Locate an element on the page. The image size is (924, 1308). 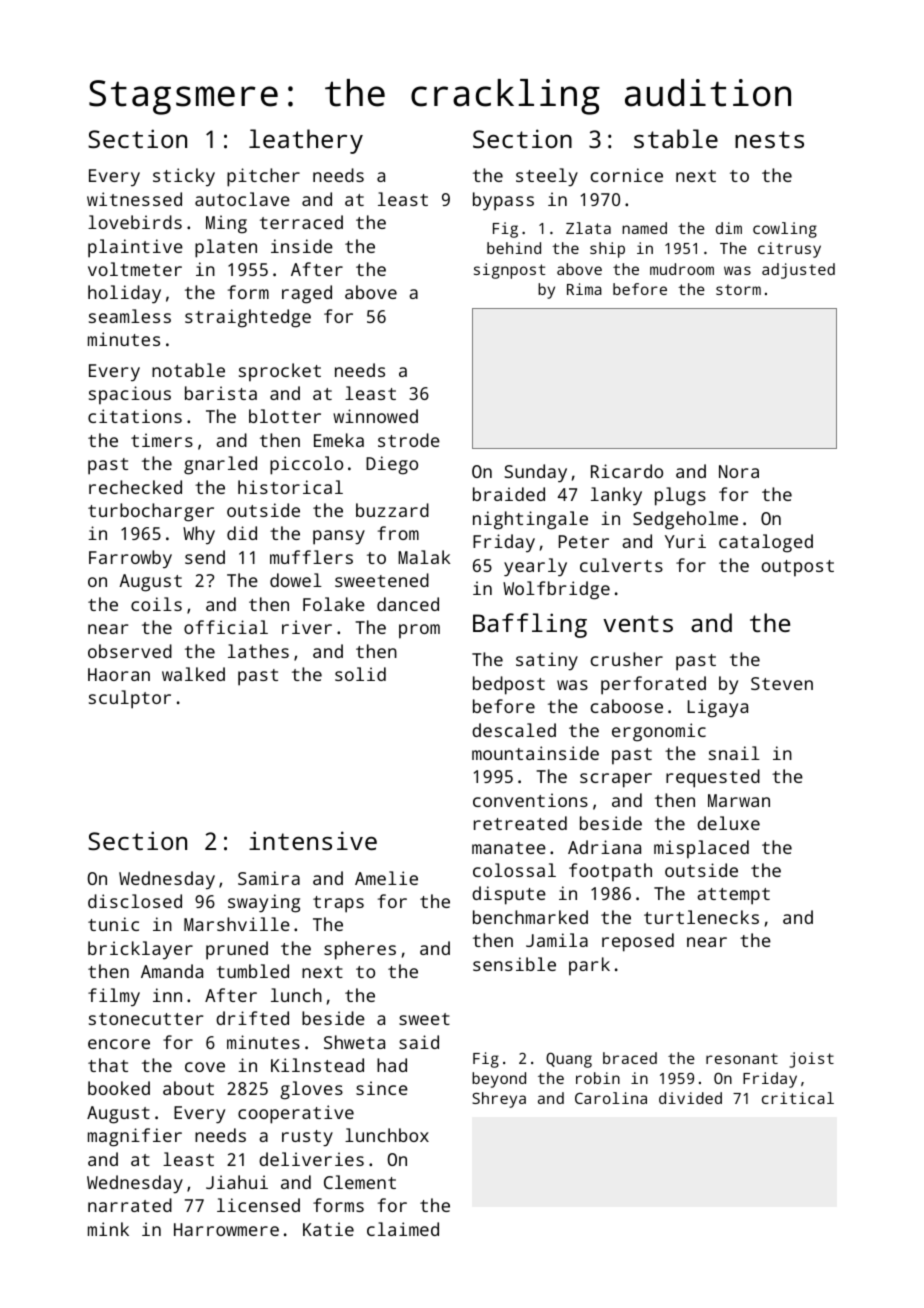
leathery is located at coordinates (306, 141).
